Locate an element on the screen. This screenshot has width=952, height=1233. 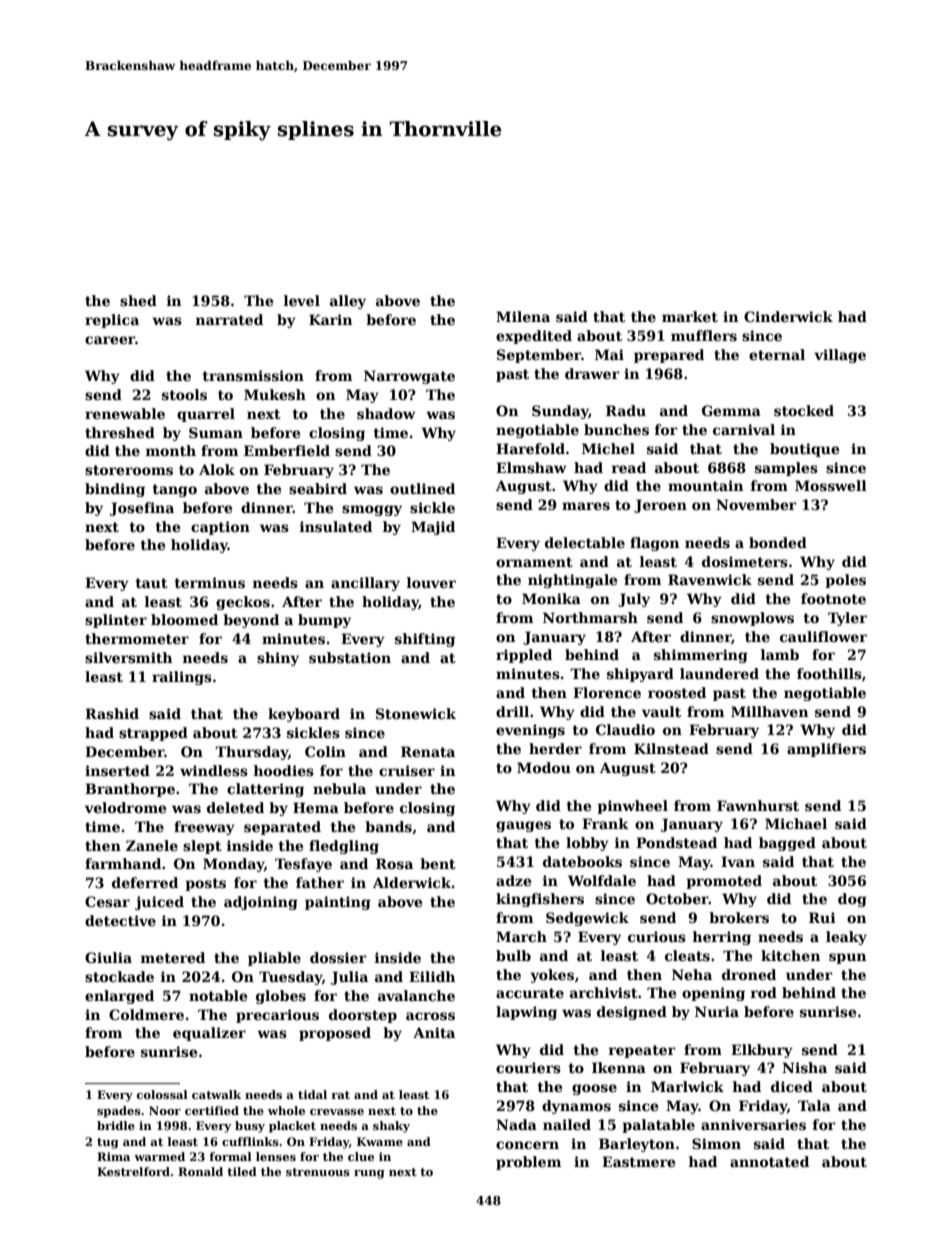
Alderwick is located at coordinates (412, 882).
